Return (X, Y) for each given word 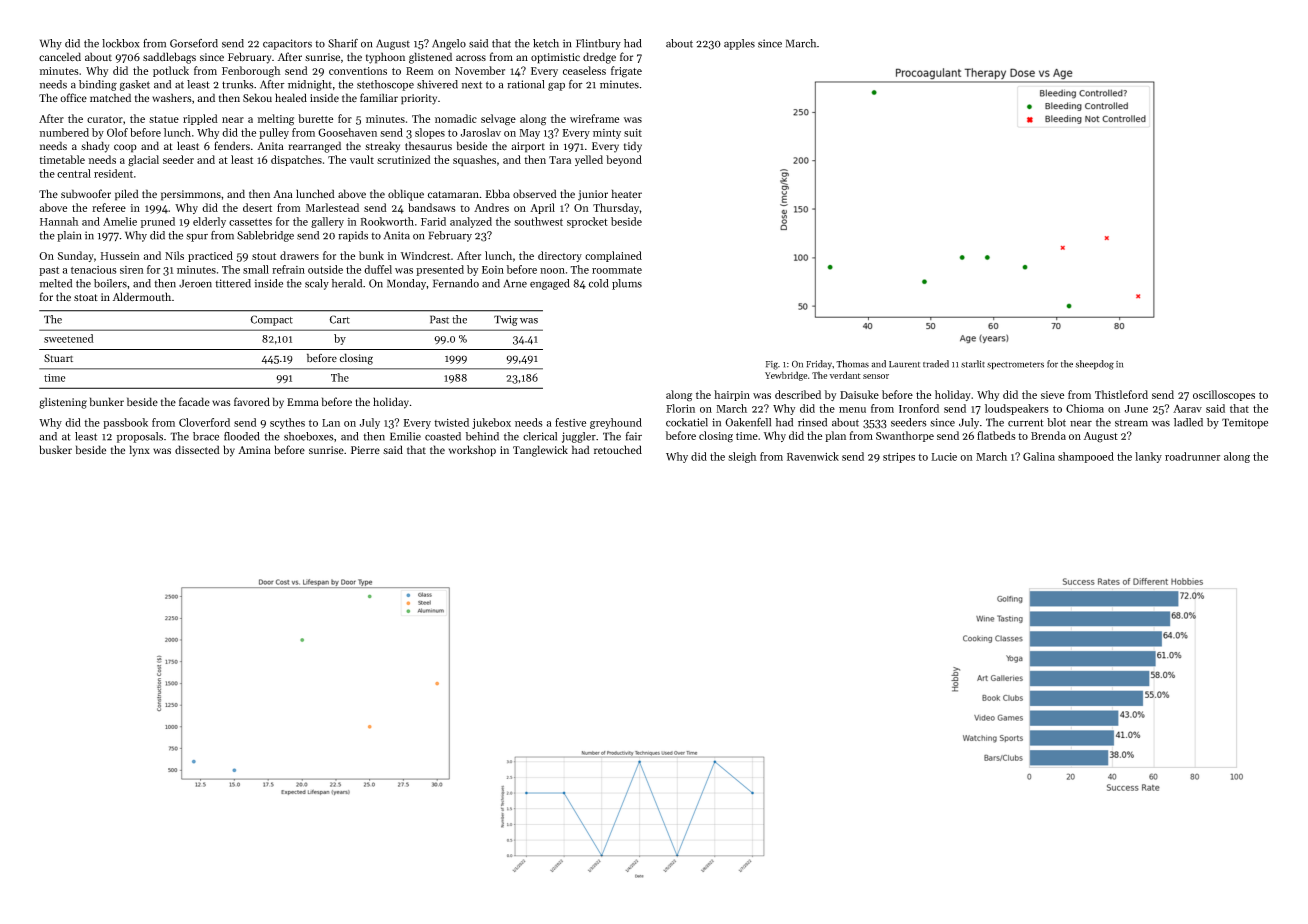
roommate (617, 270)
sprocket (587, 222)
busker (55, 450)
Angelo (449, 44)
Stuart (58, 358)
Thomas (852, 364)
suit (633, 133)
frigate (626, 72)
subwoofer (86, 193)
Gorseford (194, 43)
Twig (506, 320)
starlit (973, 364)
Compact (271, 320)
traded (936, 364)
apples (739, 44)
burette (315, 118)
